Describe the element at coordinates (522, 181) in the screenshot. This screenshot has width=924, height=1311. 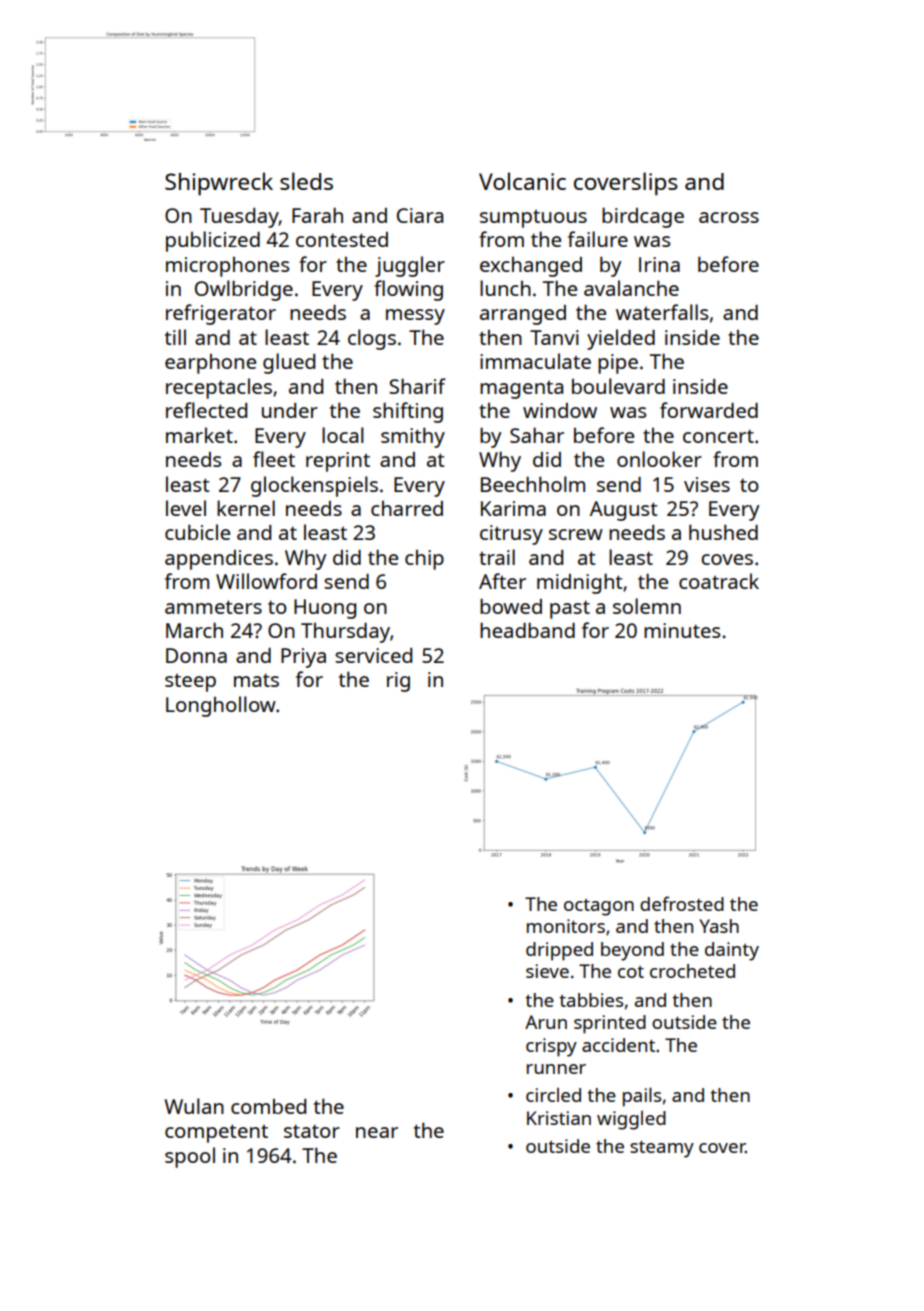
I see `Volcanic` at that location.
